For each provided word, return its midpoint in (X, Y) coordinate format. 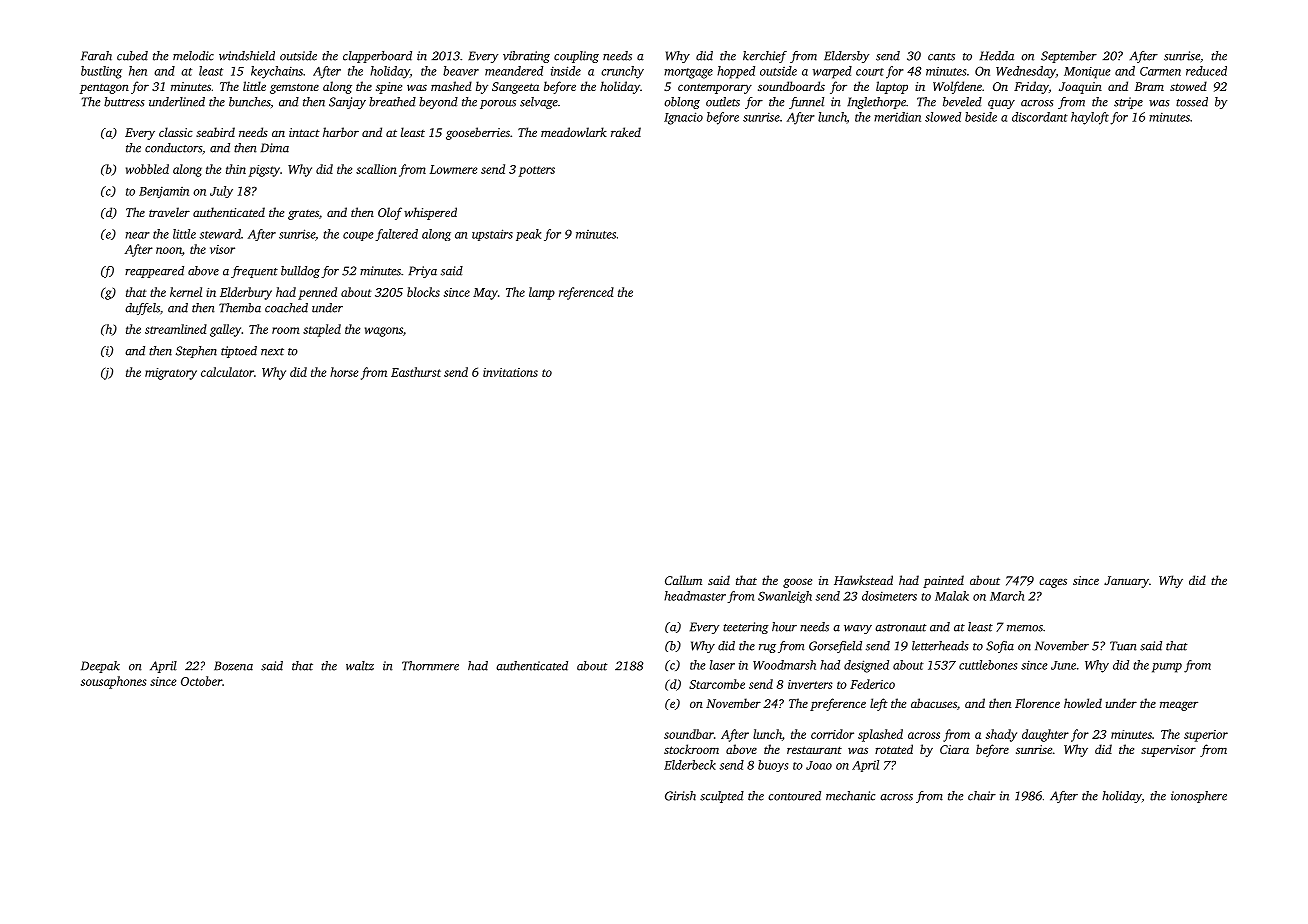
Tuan (1123, 646)
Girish (680, 796)
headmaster (695, 596)
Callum (683, 580)
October (201, 681)
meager (1179, 706)
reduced (1206, 71)
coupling (576, 57)
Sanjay (347, 103)
